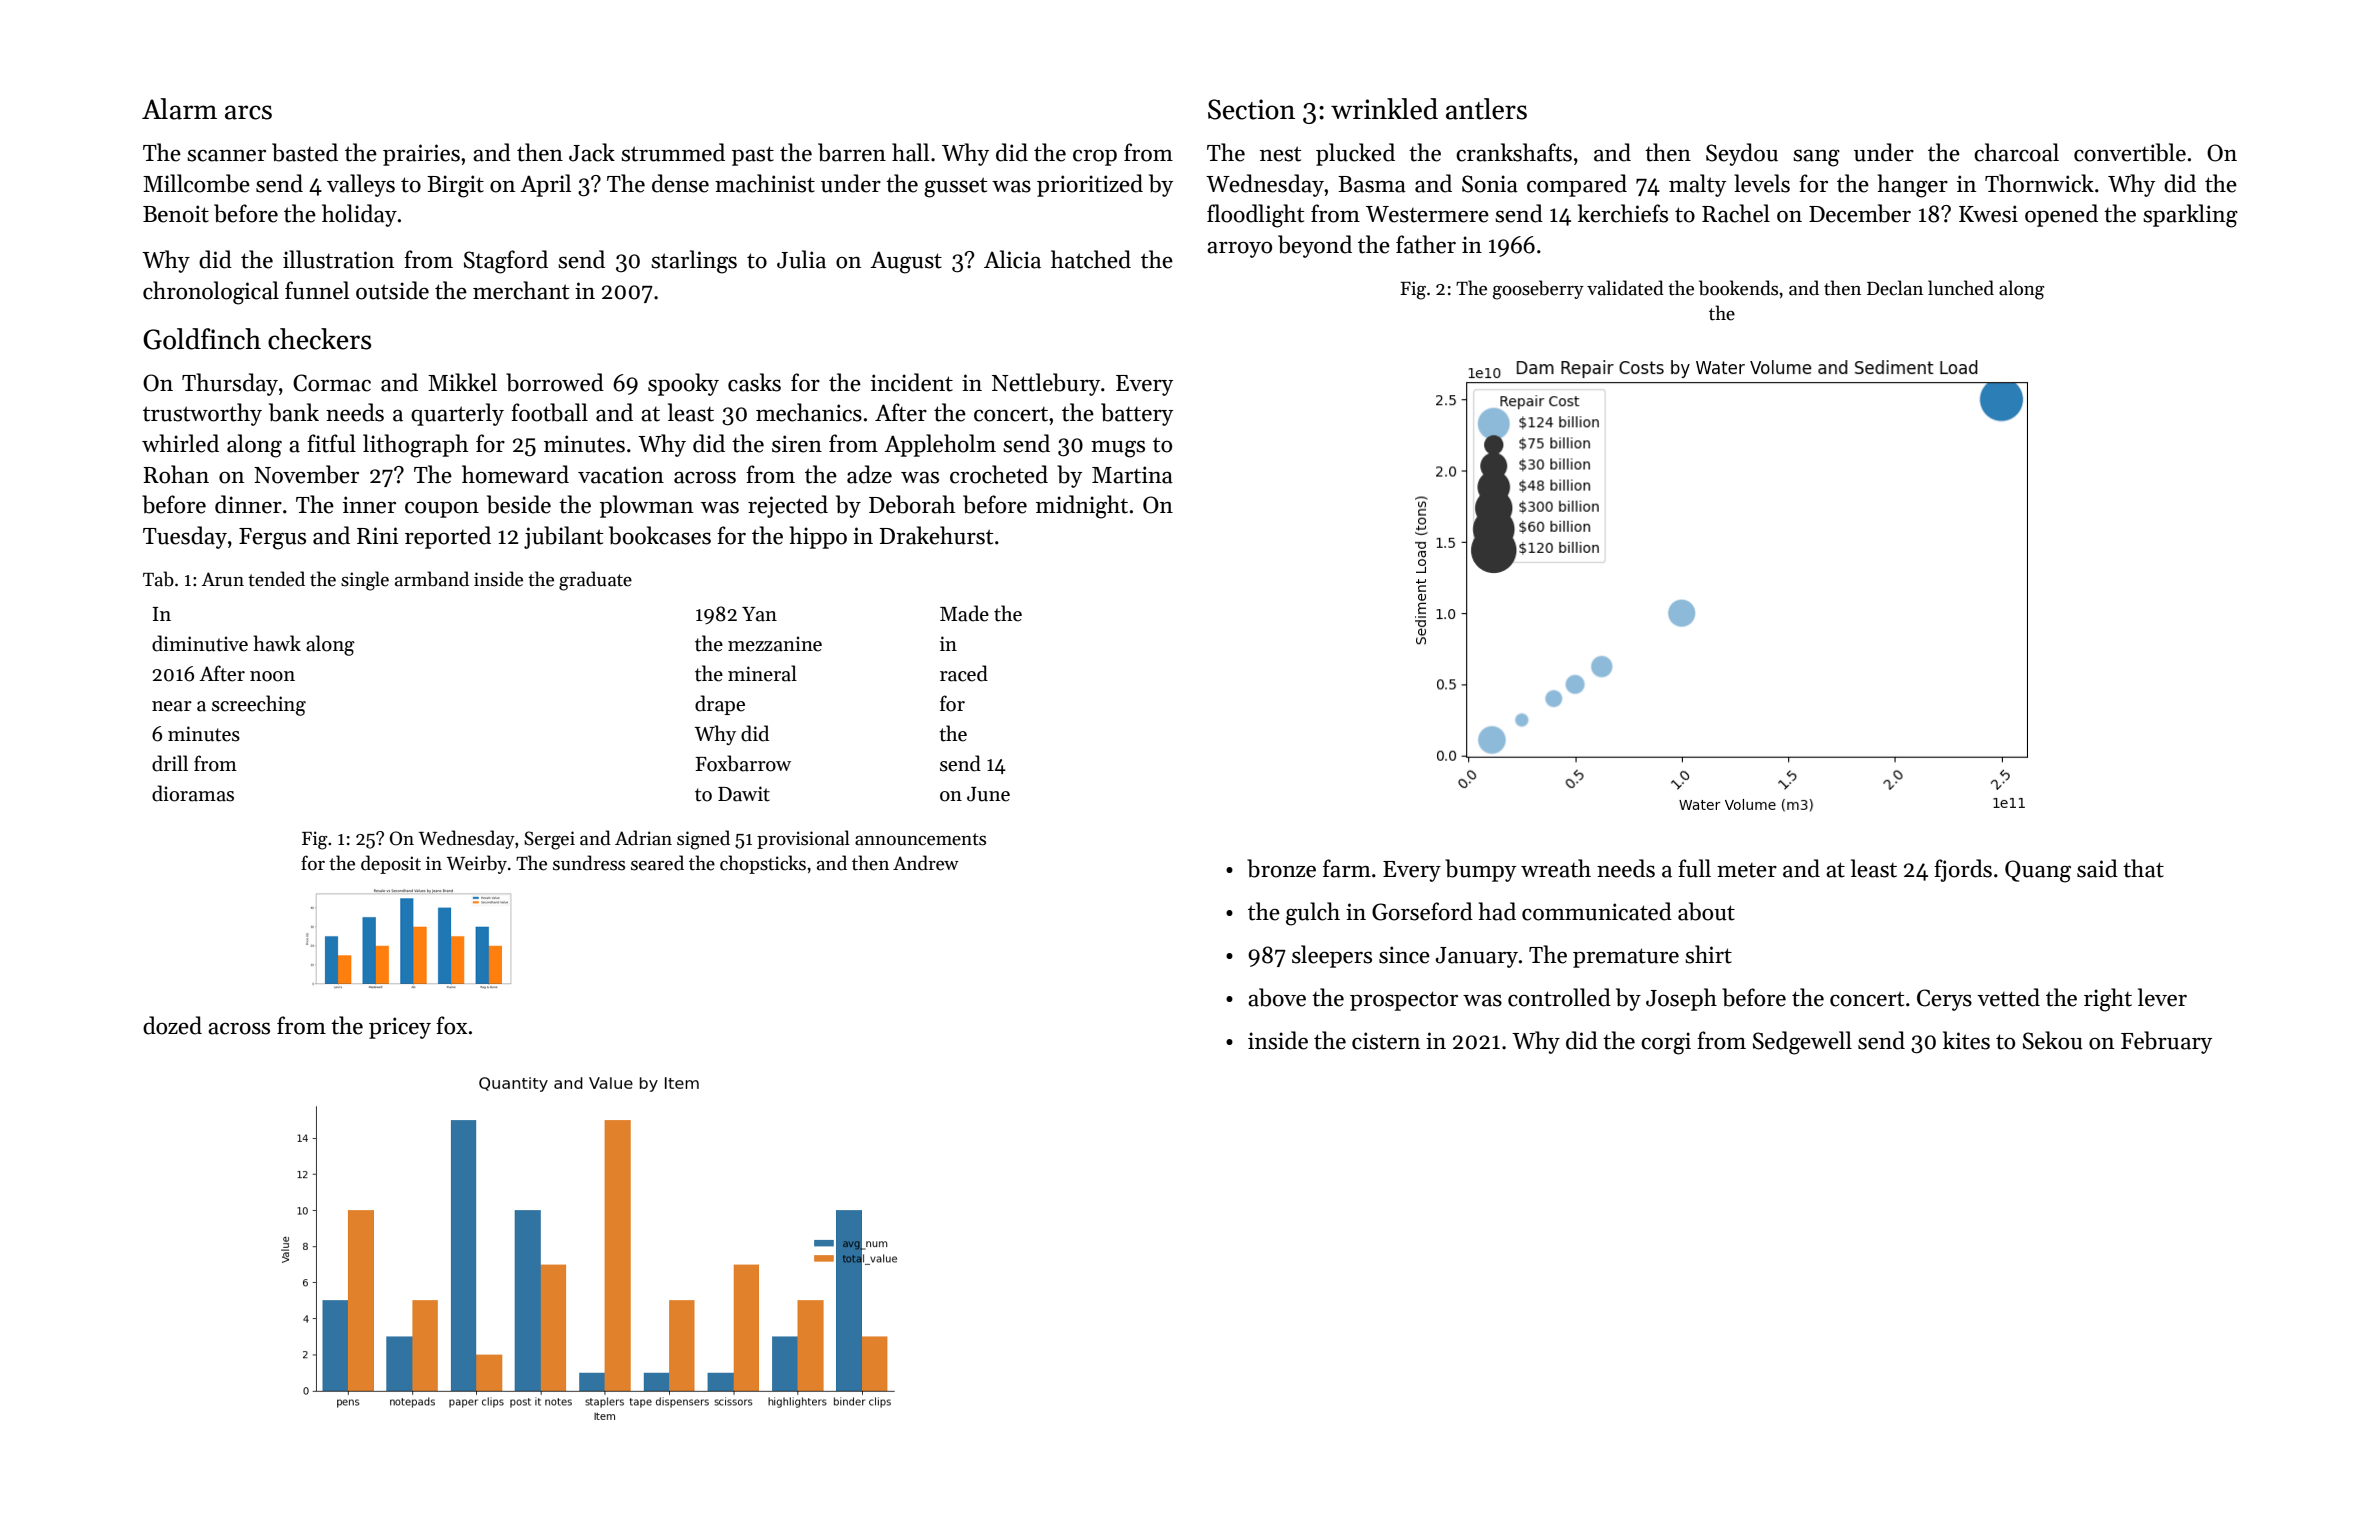  Describe the element at coordinates (421, 155) in the screenshot. I see `prairies` at that location.
